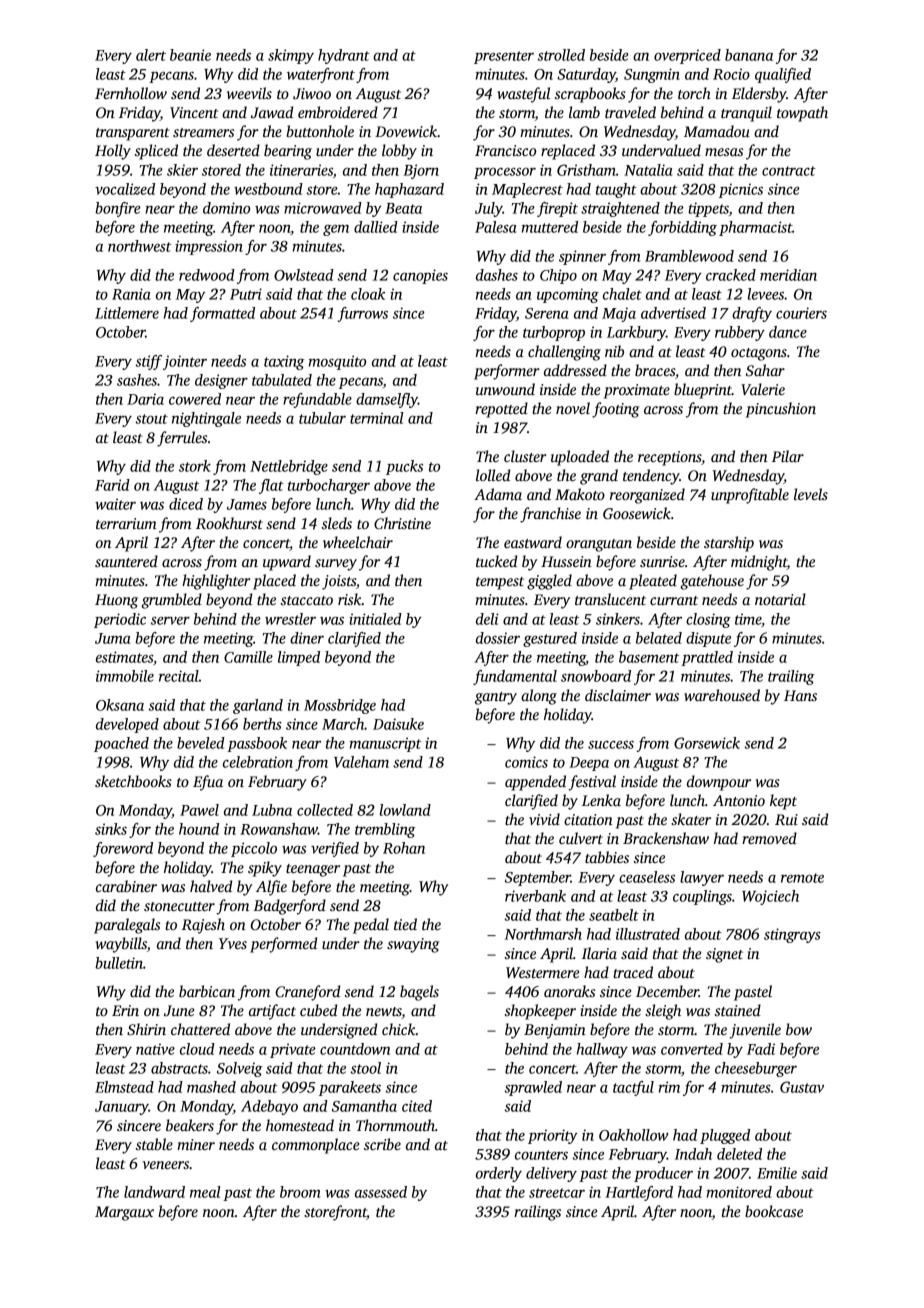 Image resolution: width=924 pixels, height=1308 pixels. Describe the element at coordinates (199, 810) in the screenshot. I see `Pawel` at that location.
